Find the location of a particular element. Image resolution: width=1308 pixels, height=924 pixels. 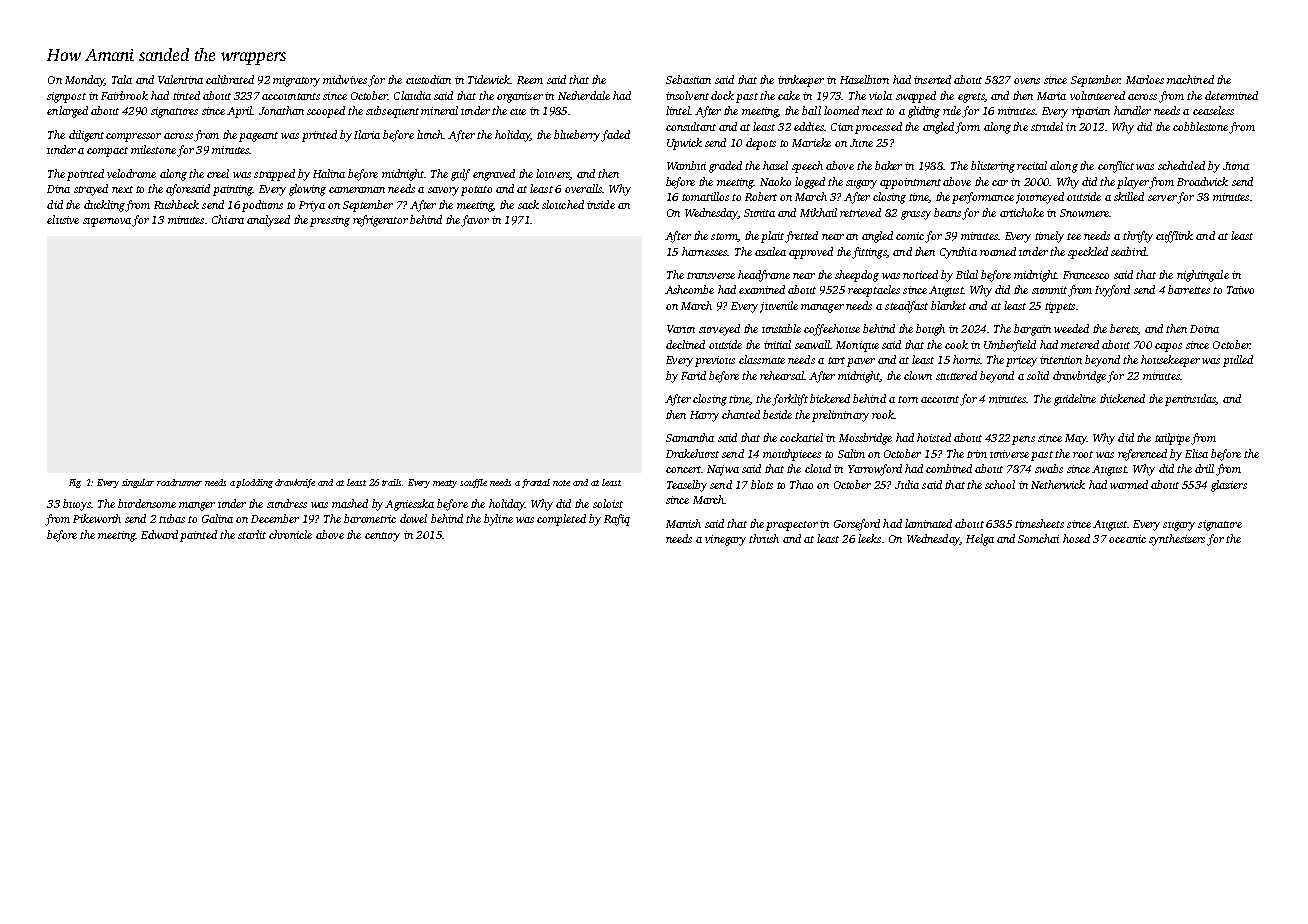

Tala is located at coordinates (122, 79).
